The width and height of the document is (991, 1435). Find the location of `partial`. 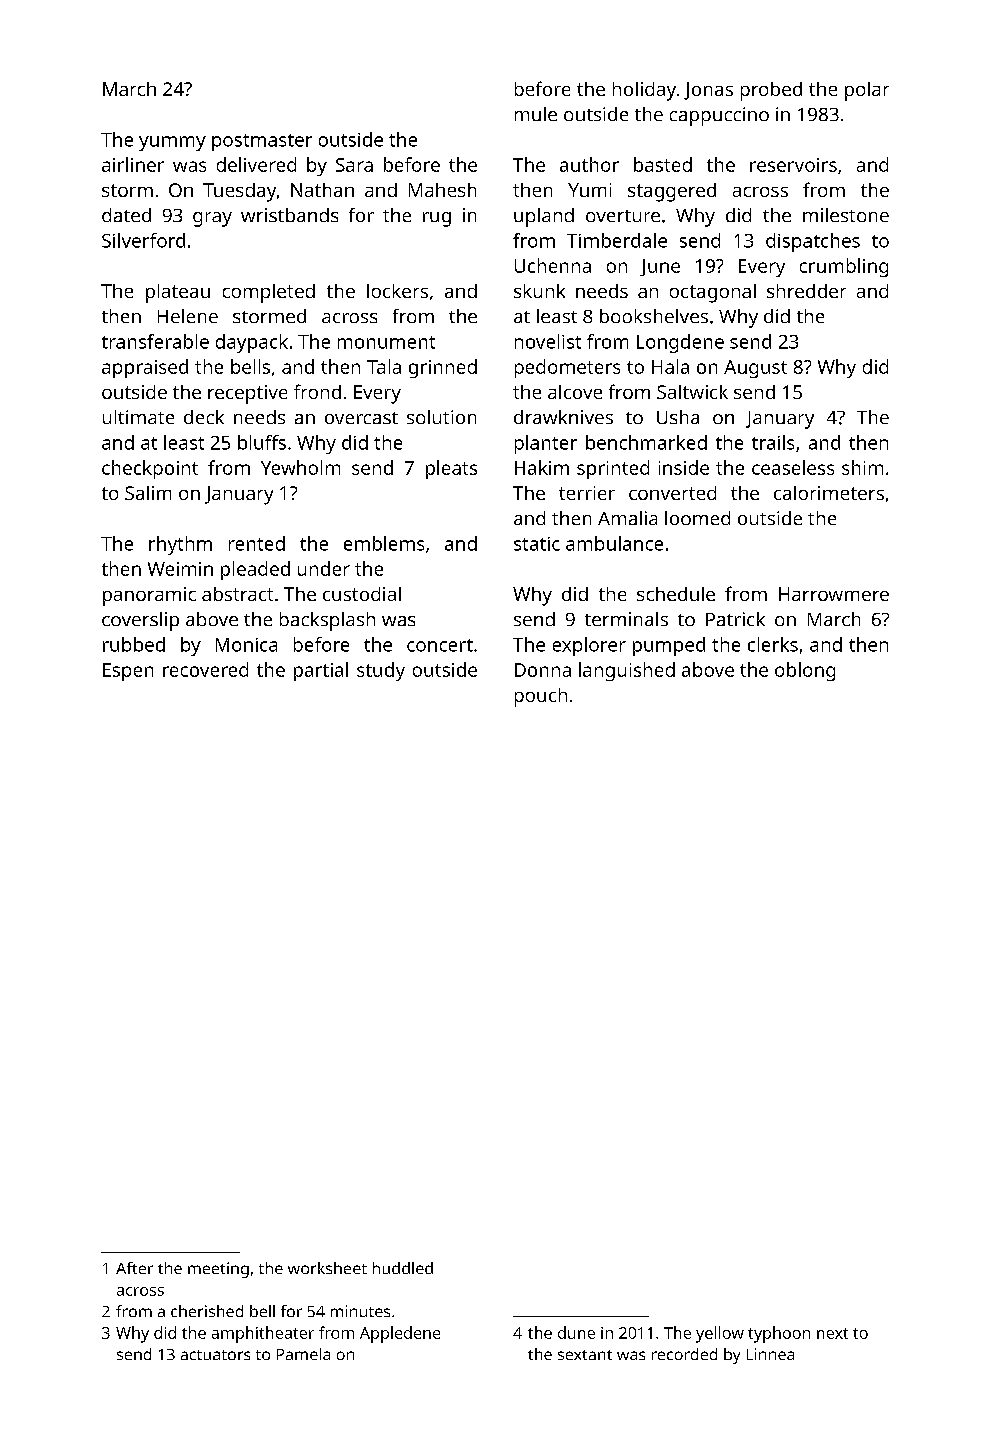

partial is located at coordinates (321, 671).
